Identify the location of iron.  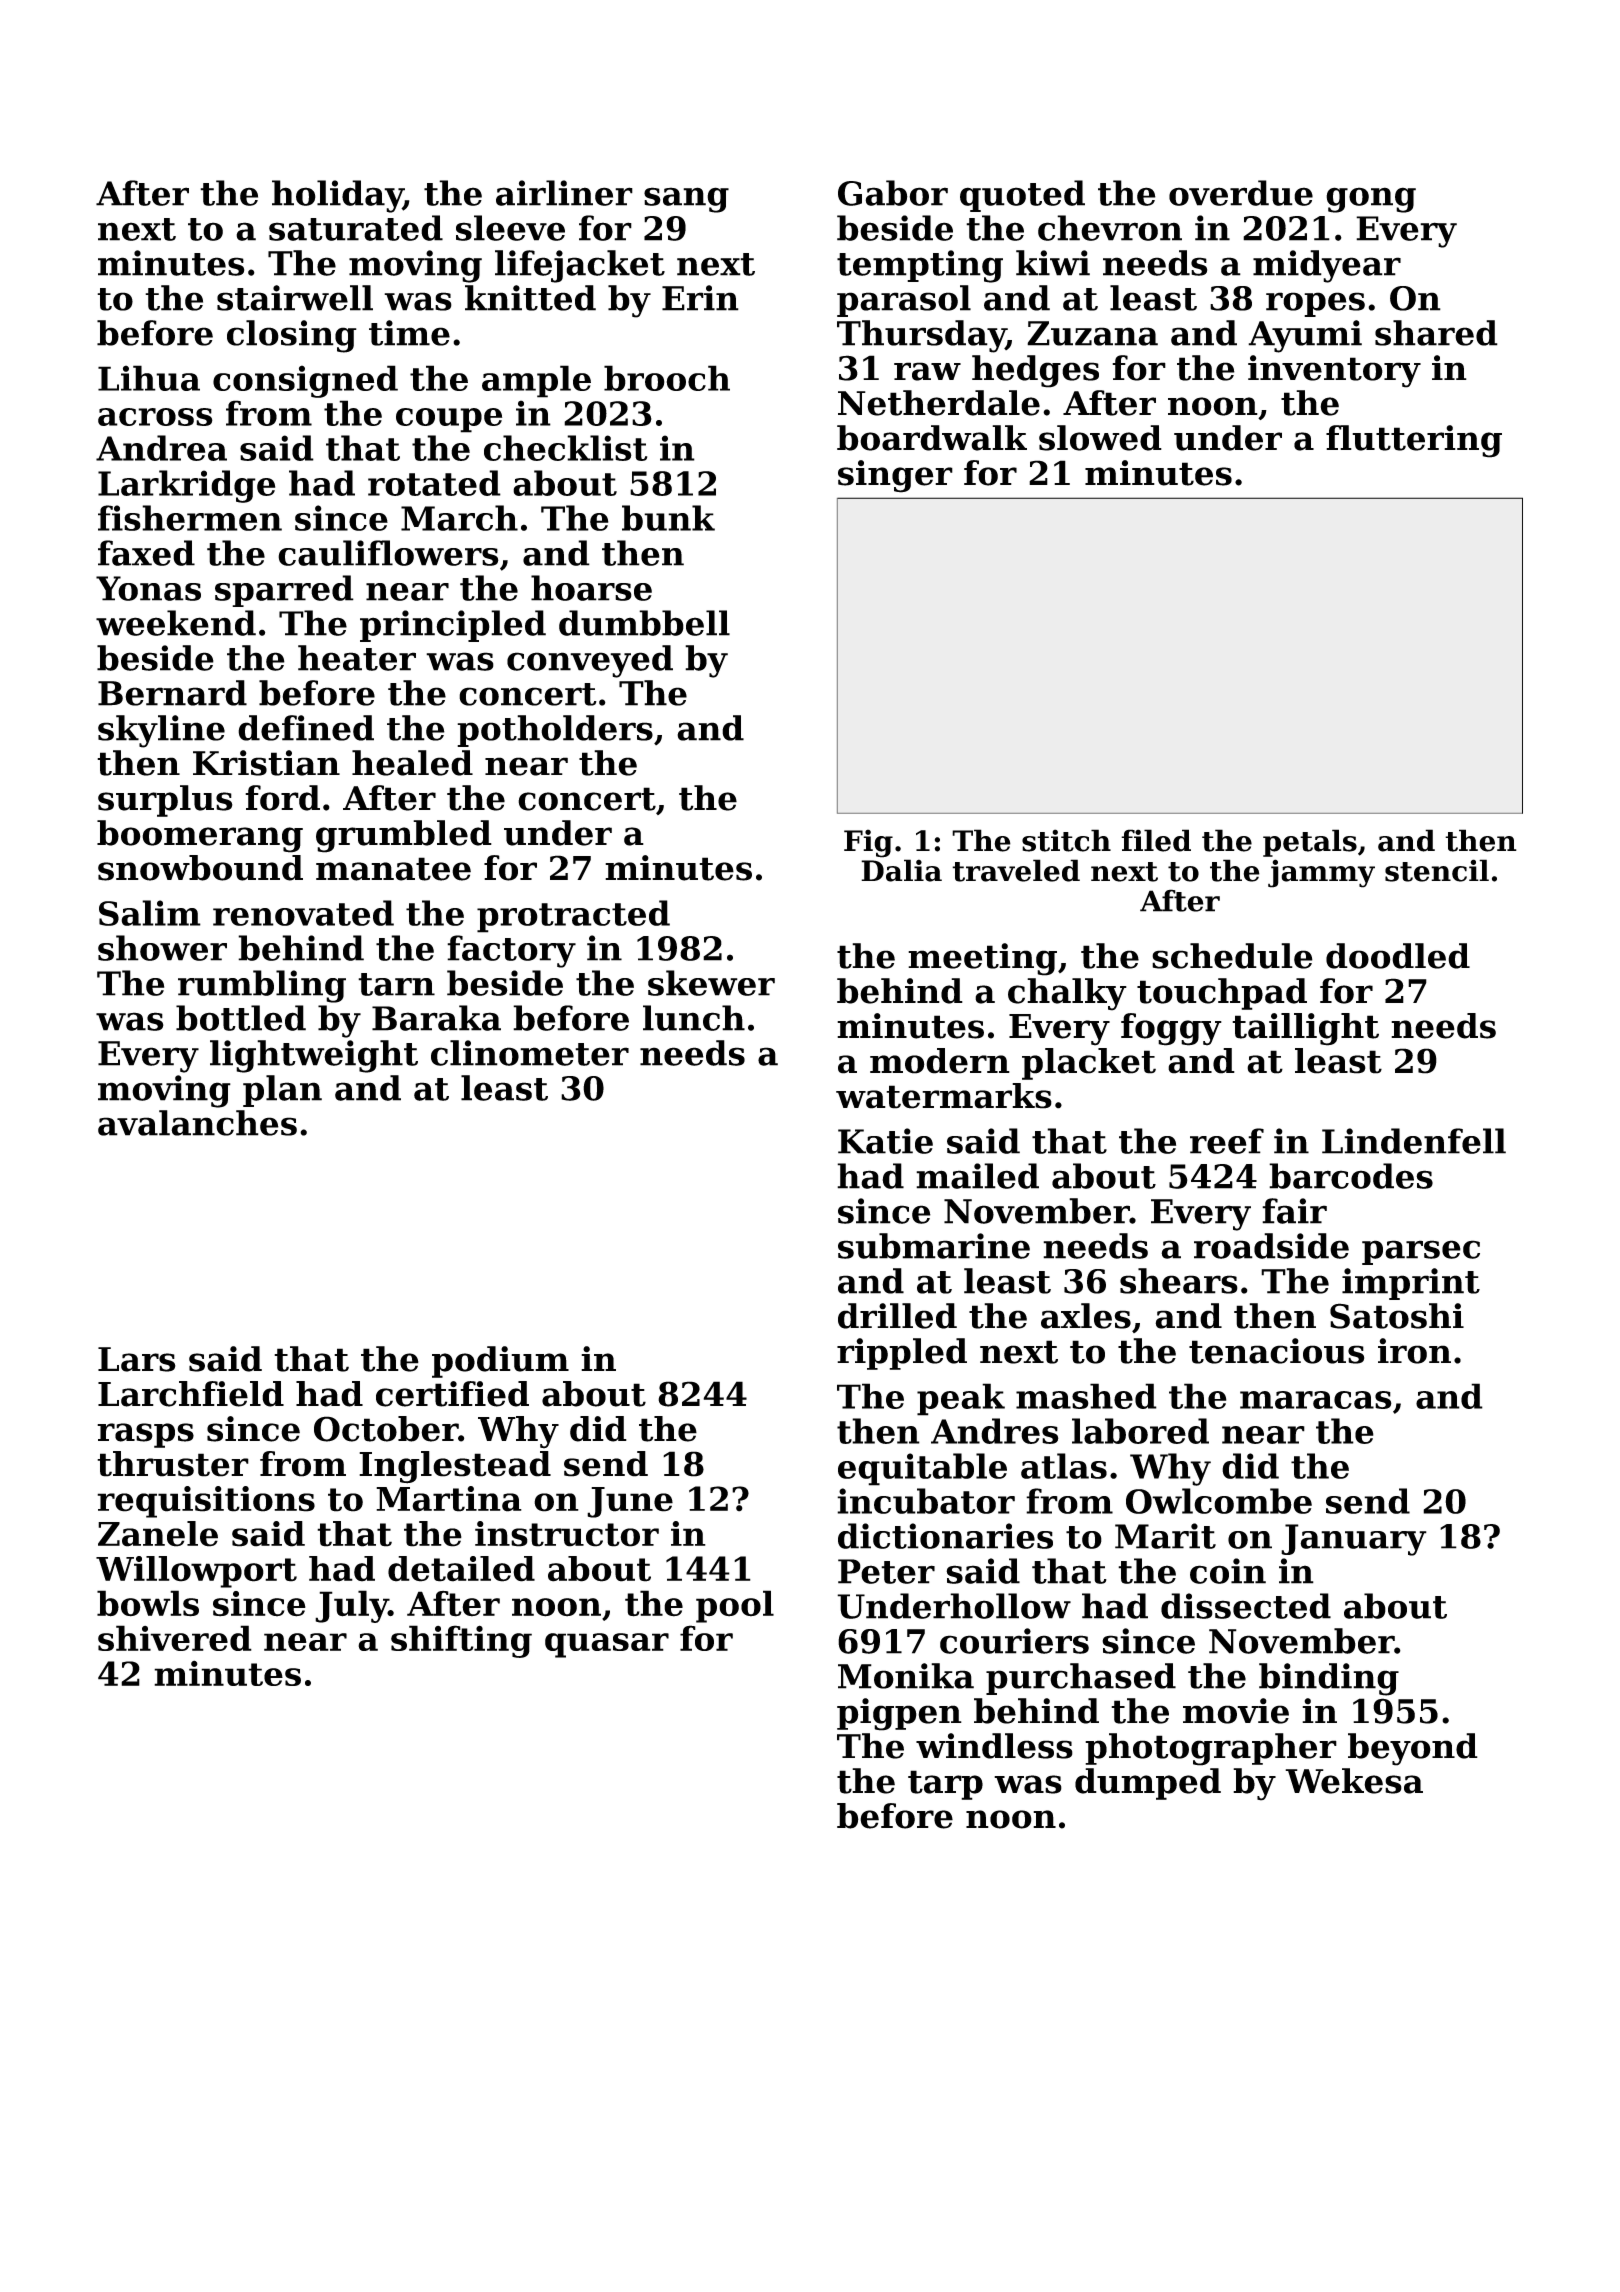
(1414, 1351).
